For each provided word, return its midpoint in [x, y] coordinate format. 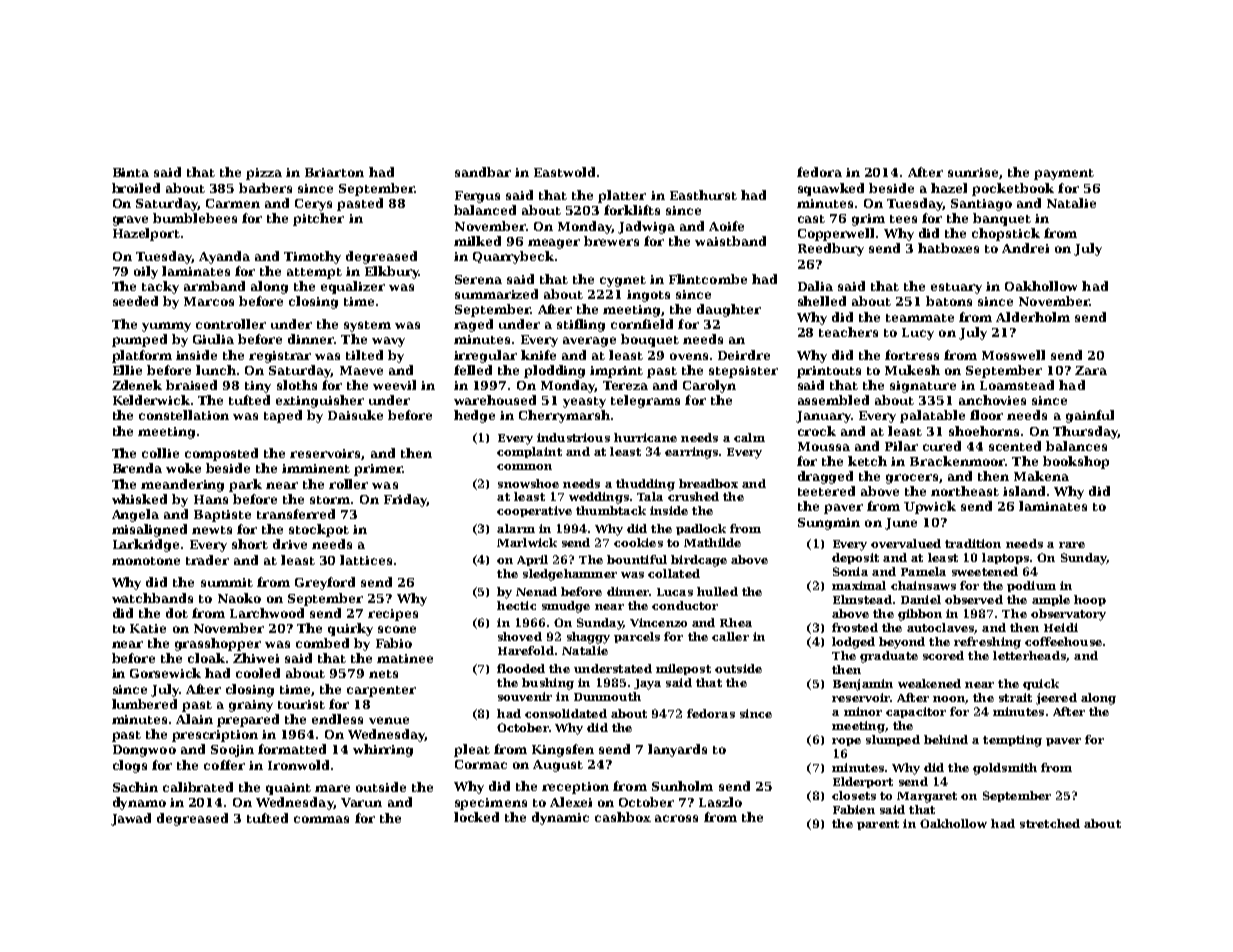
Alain [194, 719]
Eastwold [564, 172]
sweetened [985, 571]
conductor [685, 605]
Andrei [1025, 248]
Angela [135, 515]
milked [477, 241]
